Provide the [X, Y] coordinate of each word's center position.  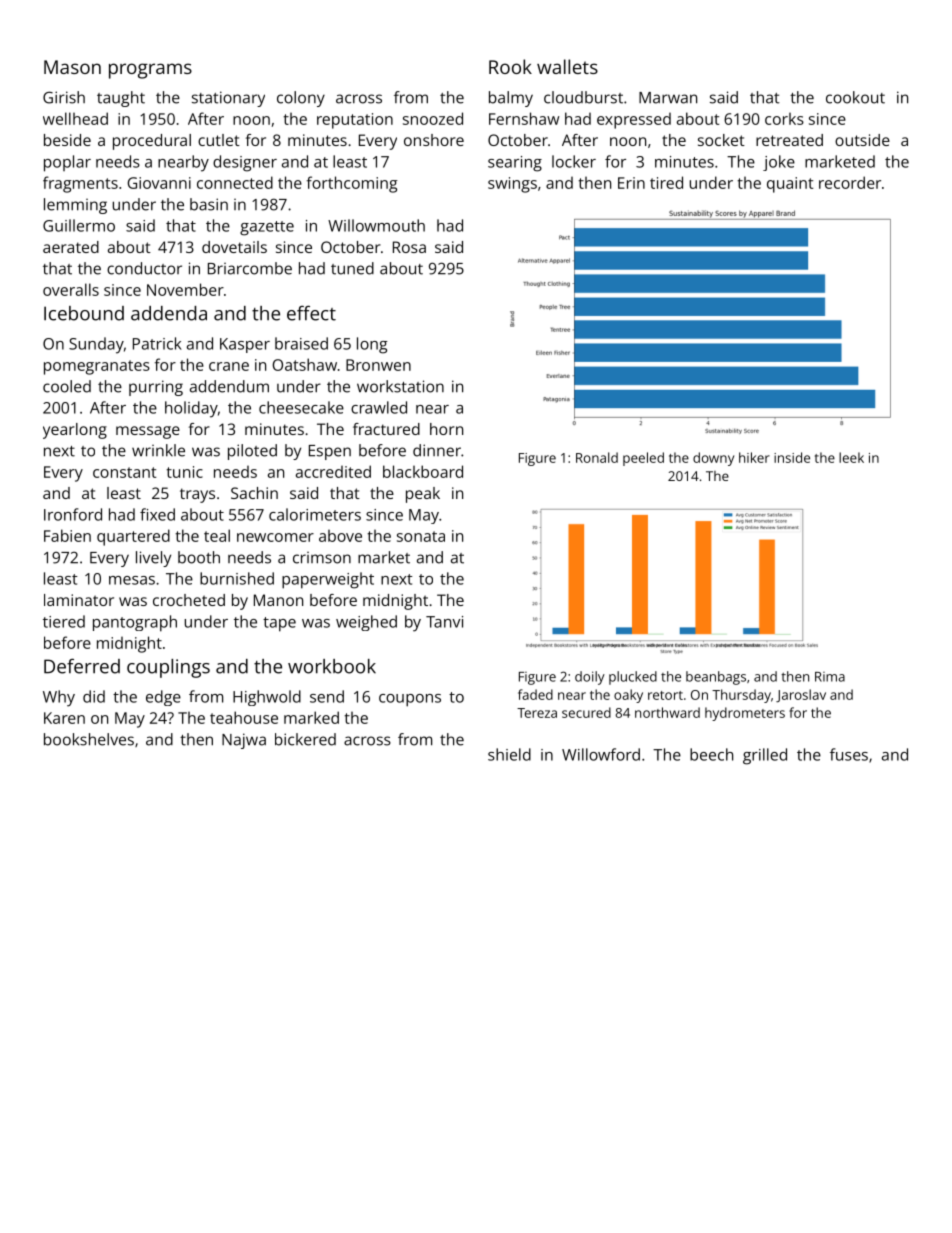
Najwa [244, 741]
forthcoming [352, 184]
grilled [765, 756]
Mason [72, 67]
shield [509, 754]
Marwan [668, 98]
